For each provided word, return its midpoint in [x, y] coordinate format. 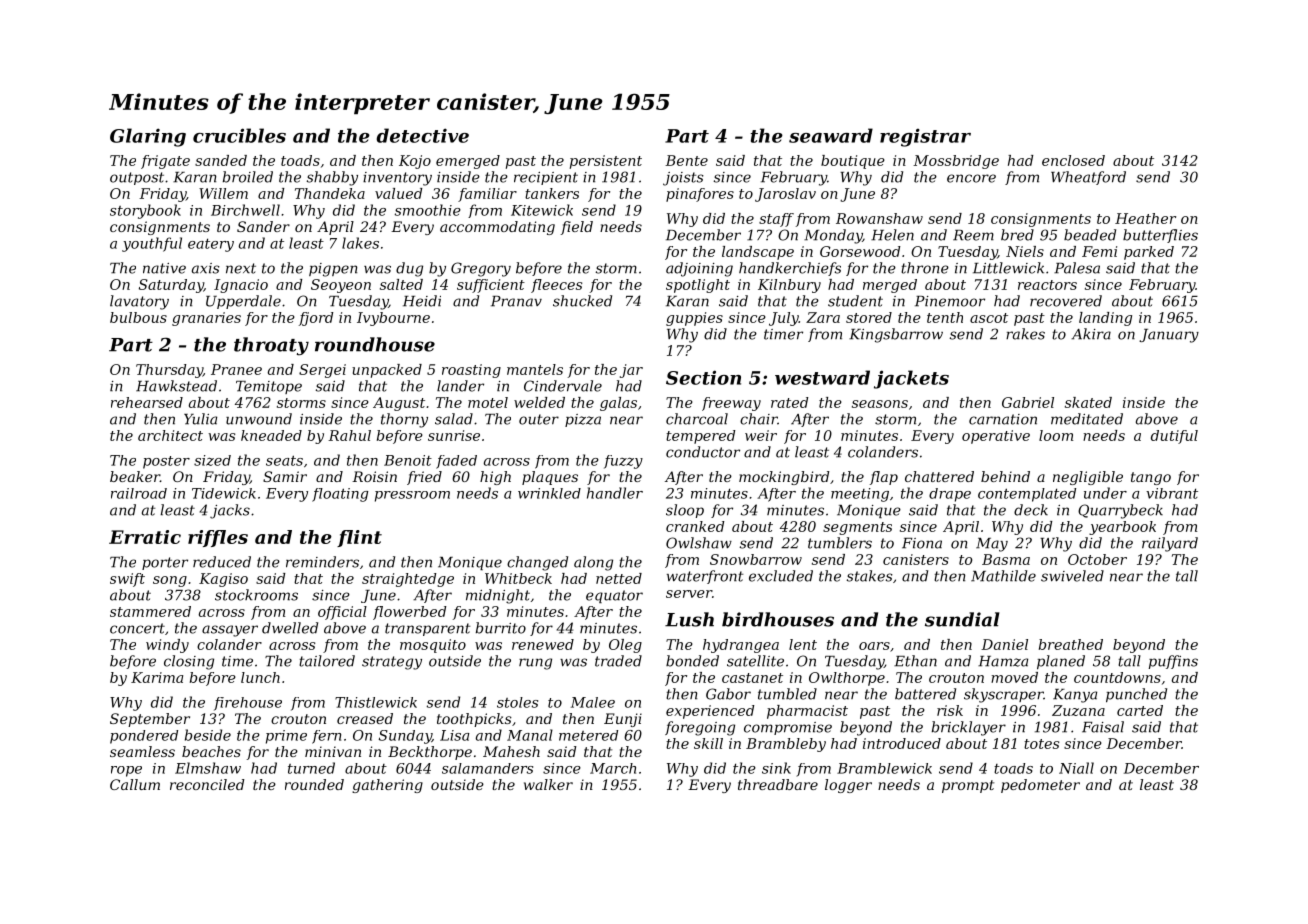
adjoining [699, 269]
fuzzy [623, 462]
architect [170, 435]
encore [971, 178]
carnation [1003, 419]
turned [311, 768]
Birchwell [245, 210]
